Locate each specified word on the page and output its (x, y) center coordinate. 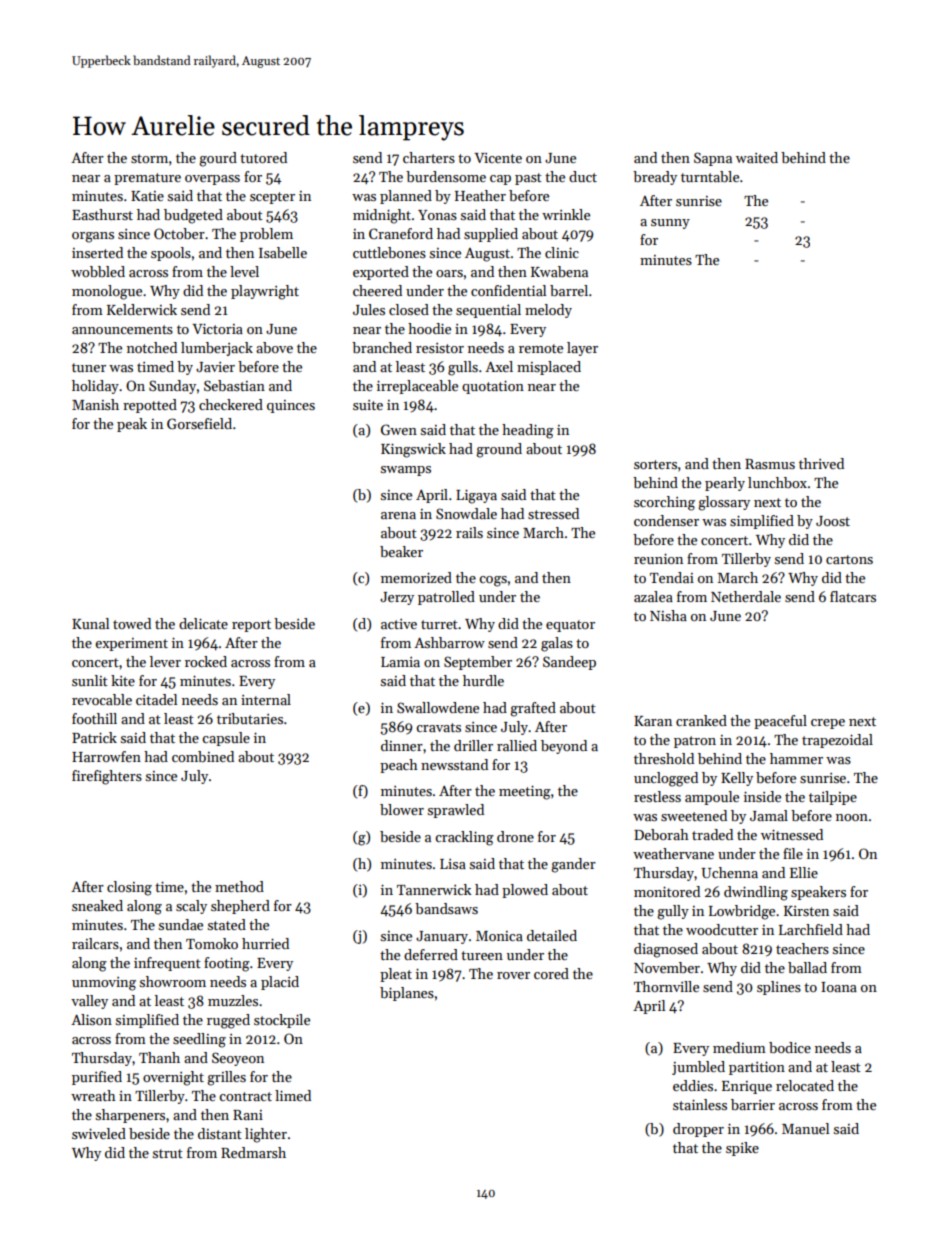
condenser (666, 520)
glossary (724, 503)
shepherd (240, 907)
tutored (263, 157)
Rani (248, 1115)
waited (757, 157)
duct (583, 176)
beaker (401, 551)
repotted (150, 406)
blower (402, 809)
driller (473, 745)
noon (852, 817)
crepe (828, 724)
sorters (655, 464)
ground (499, 450)
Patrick (94, 737)
